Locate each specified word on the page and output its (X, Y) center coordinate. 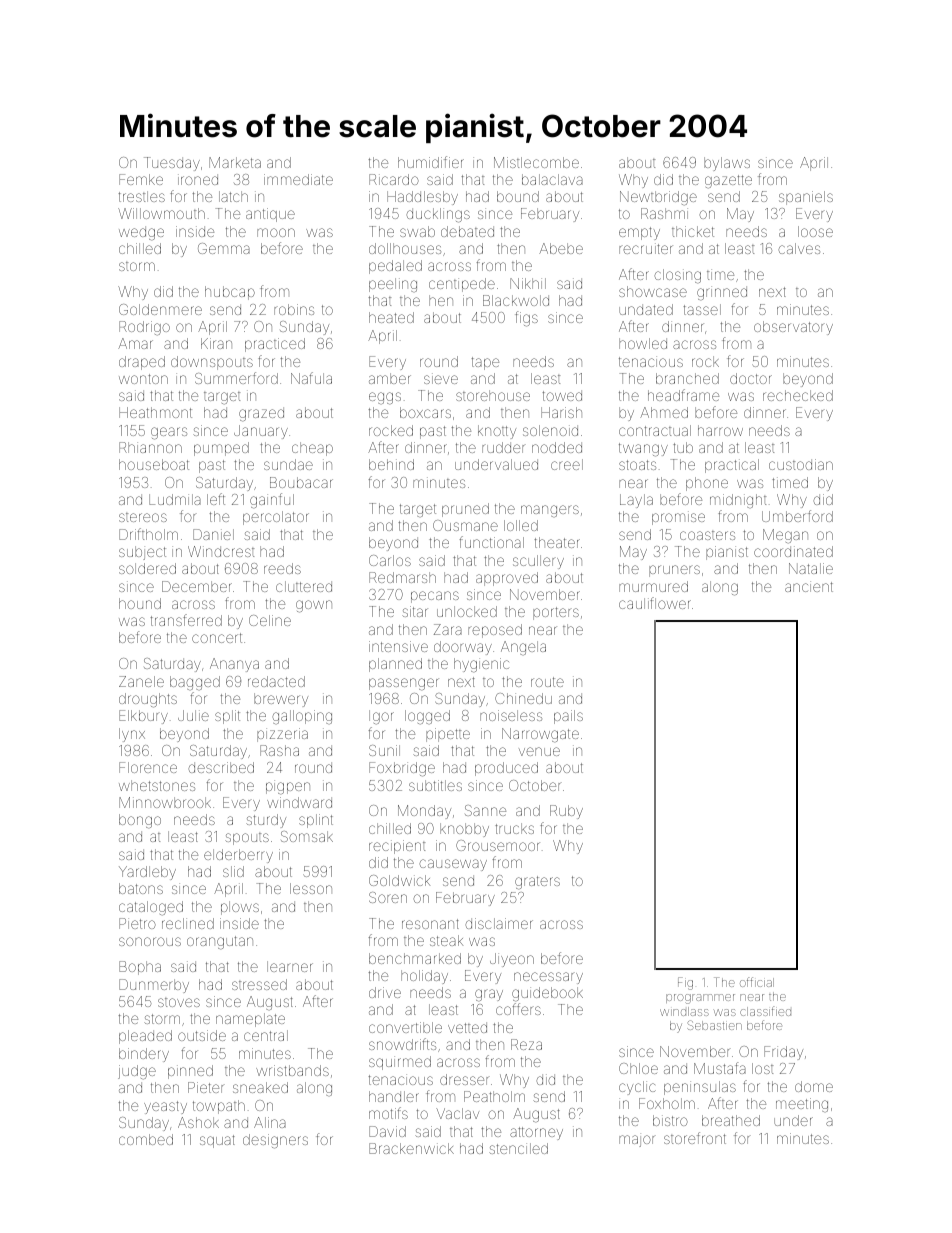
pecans (435, 597)
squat (217, 1141)
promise (678, 518)
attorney (536, 1133)
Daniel (213, 534)
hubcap (230, 293)
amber (390, 378)
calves (799, 248)
